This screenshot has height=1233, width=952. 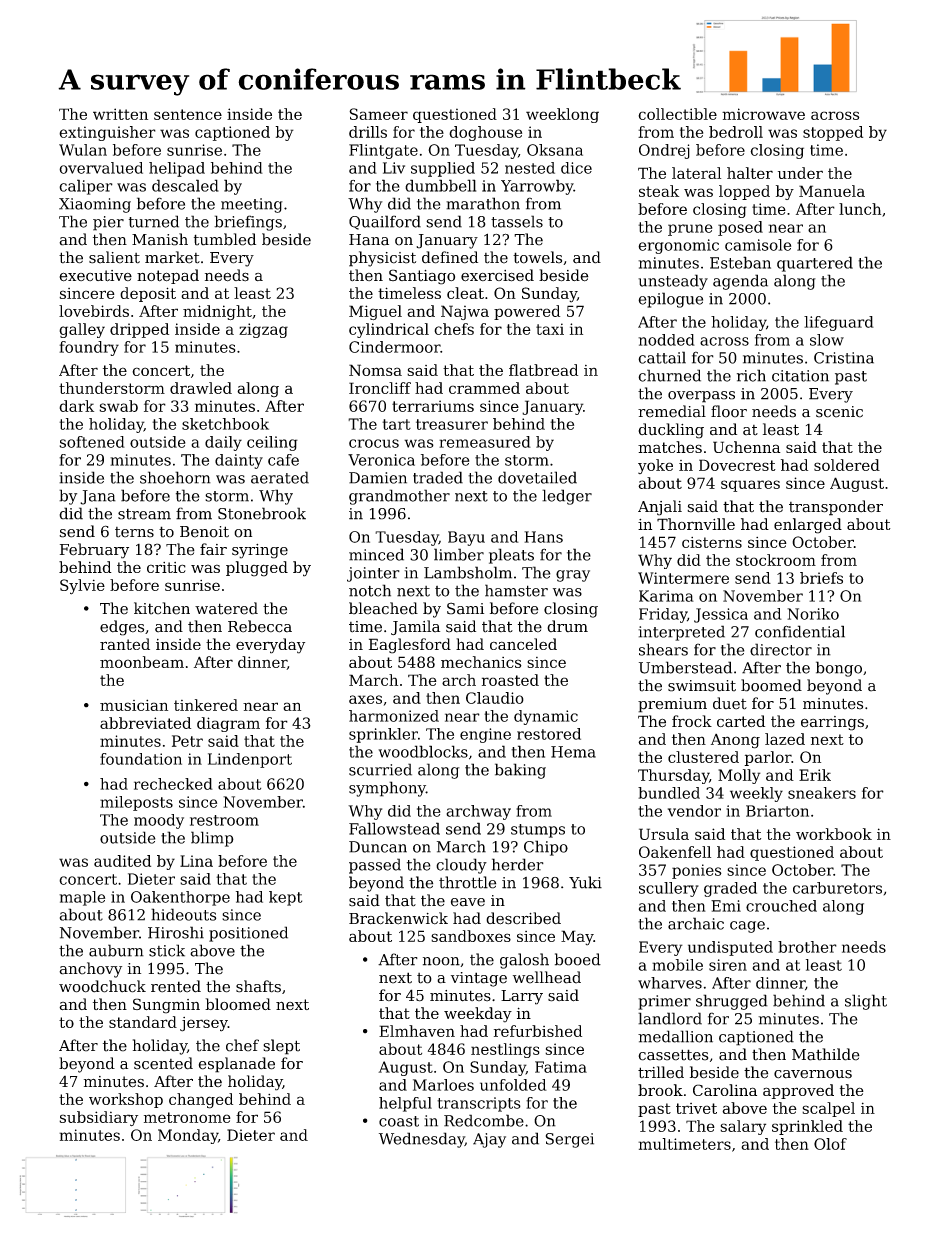 I want to click on Marloes, so click(x=443, y=1085).
